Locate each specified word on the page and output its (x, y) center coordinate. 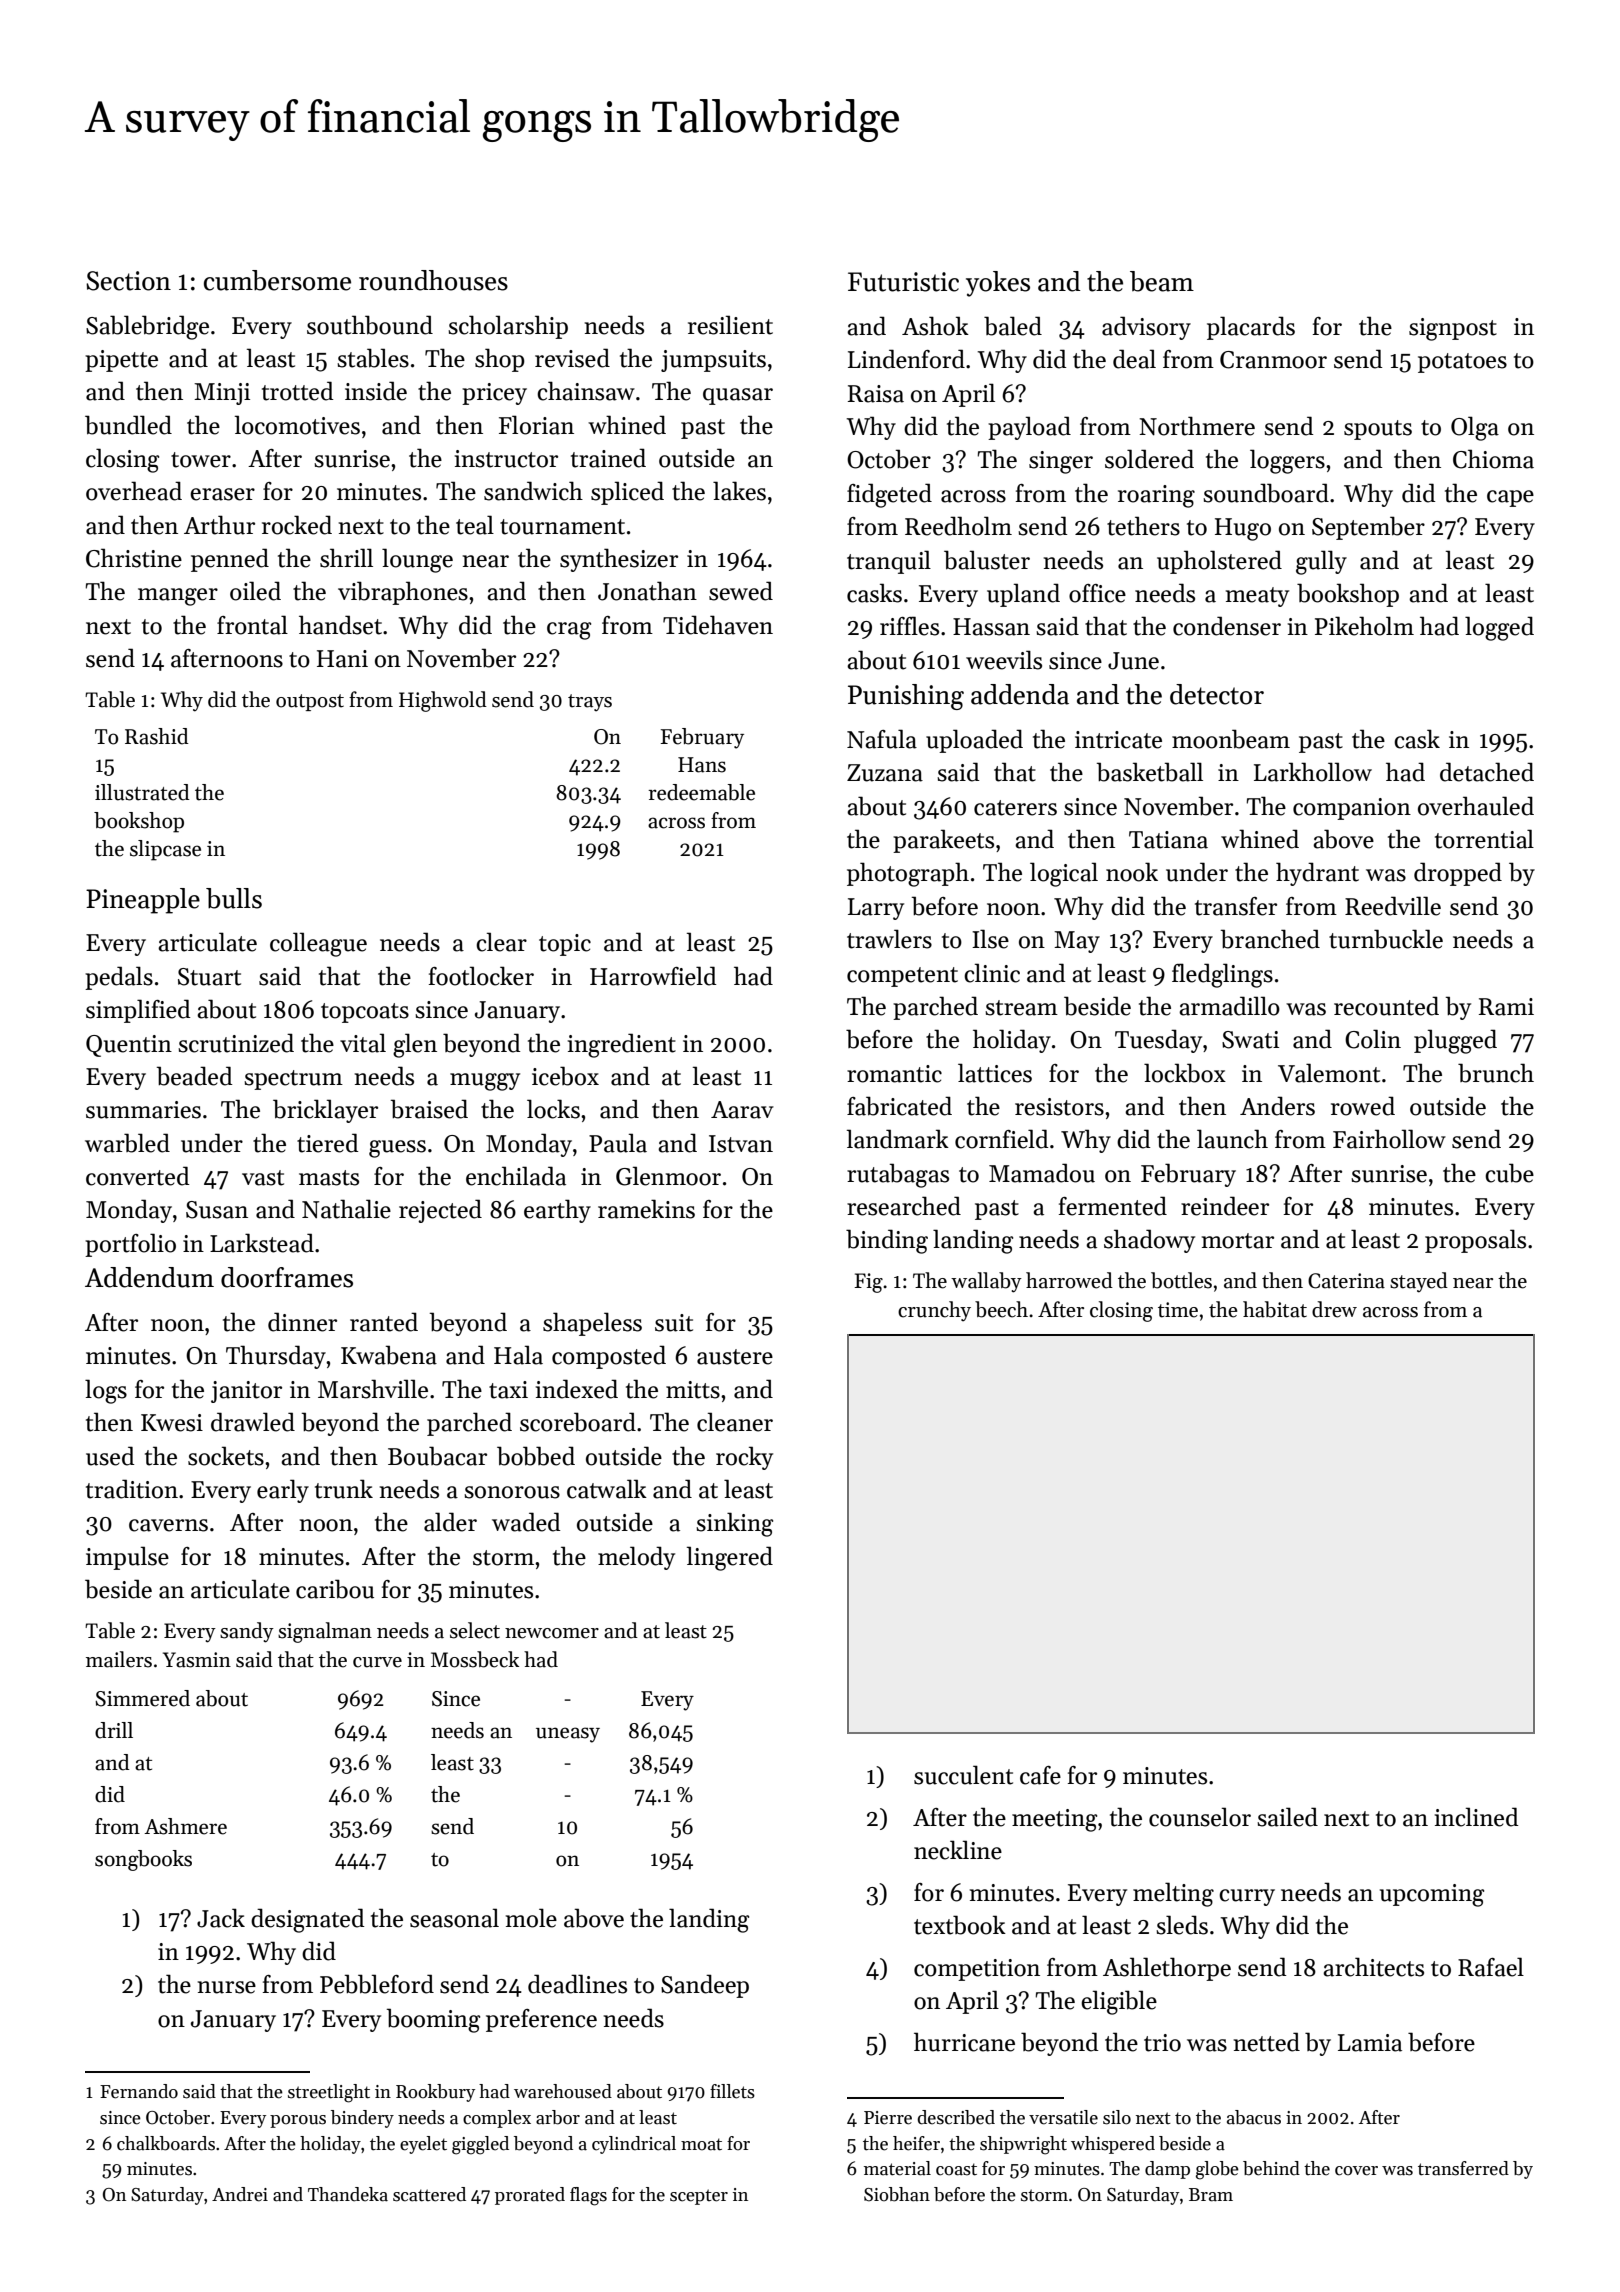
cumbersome (277, 280)
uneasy (568, 1735)
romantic (894, 1074)
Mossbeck (475, 1659)
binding (887, 1241)
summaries (143, 1110)
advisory (1146, 328)
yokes (998, 284)
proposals (1475, 1241)
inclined (1477, 1817)
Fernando (139, 2091)
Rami (1506, 1007)
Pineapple (143, 901)
